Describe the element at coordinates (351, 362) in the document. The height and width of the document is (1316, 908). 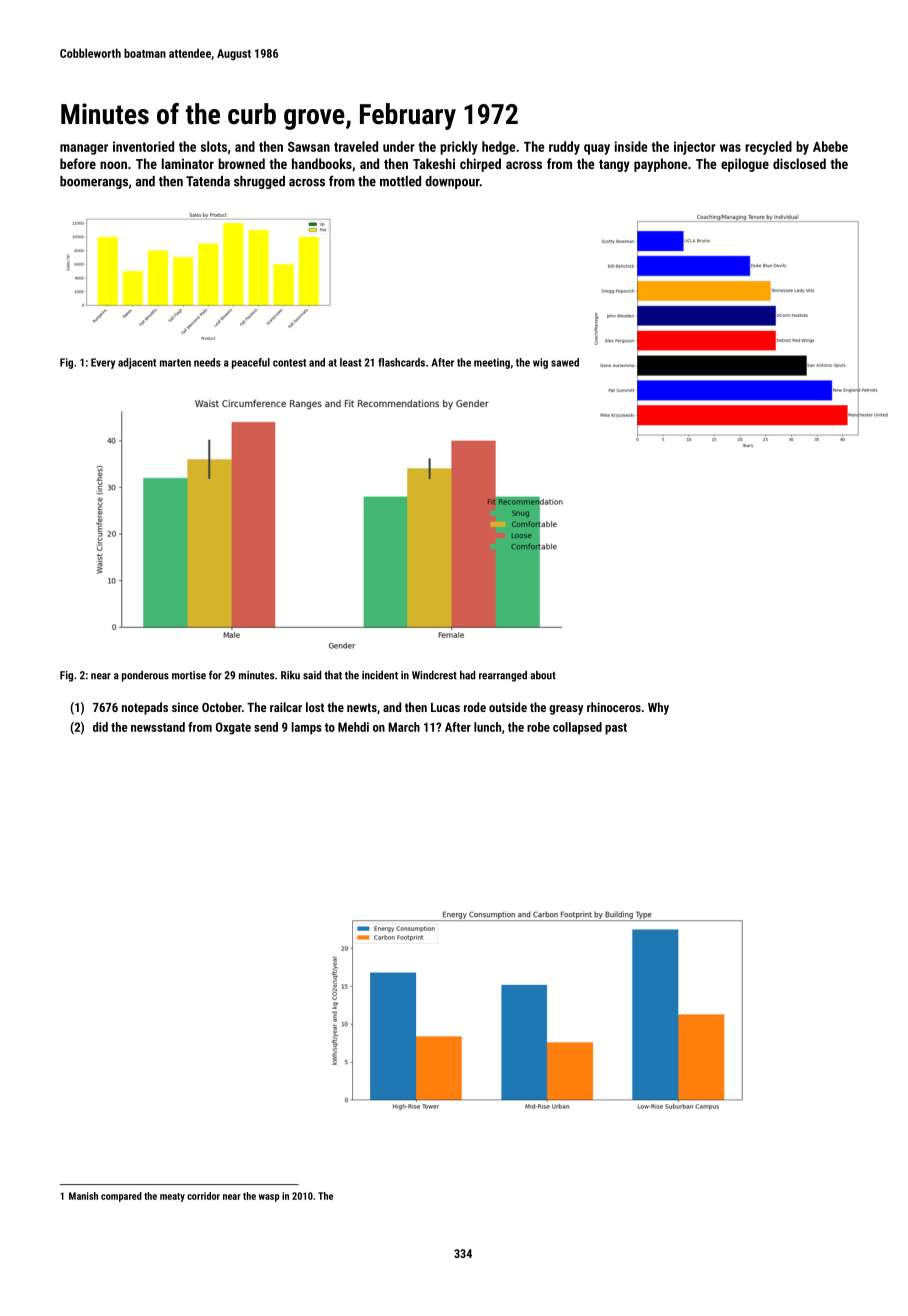
I see `least` at that location.
